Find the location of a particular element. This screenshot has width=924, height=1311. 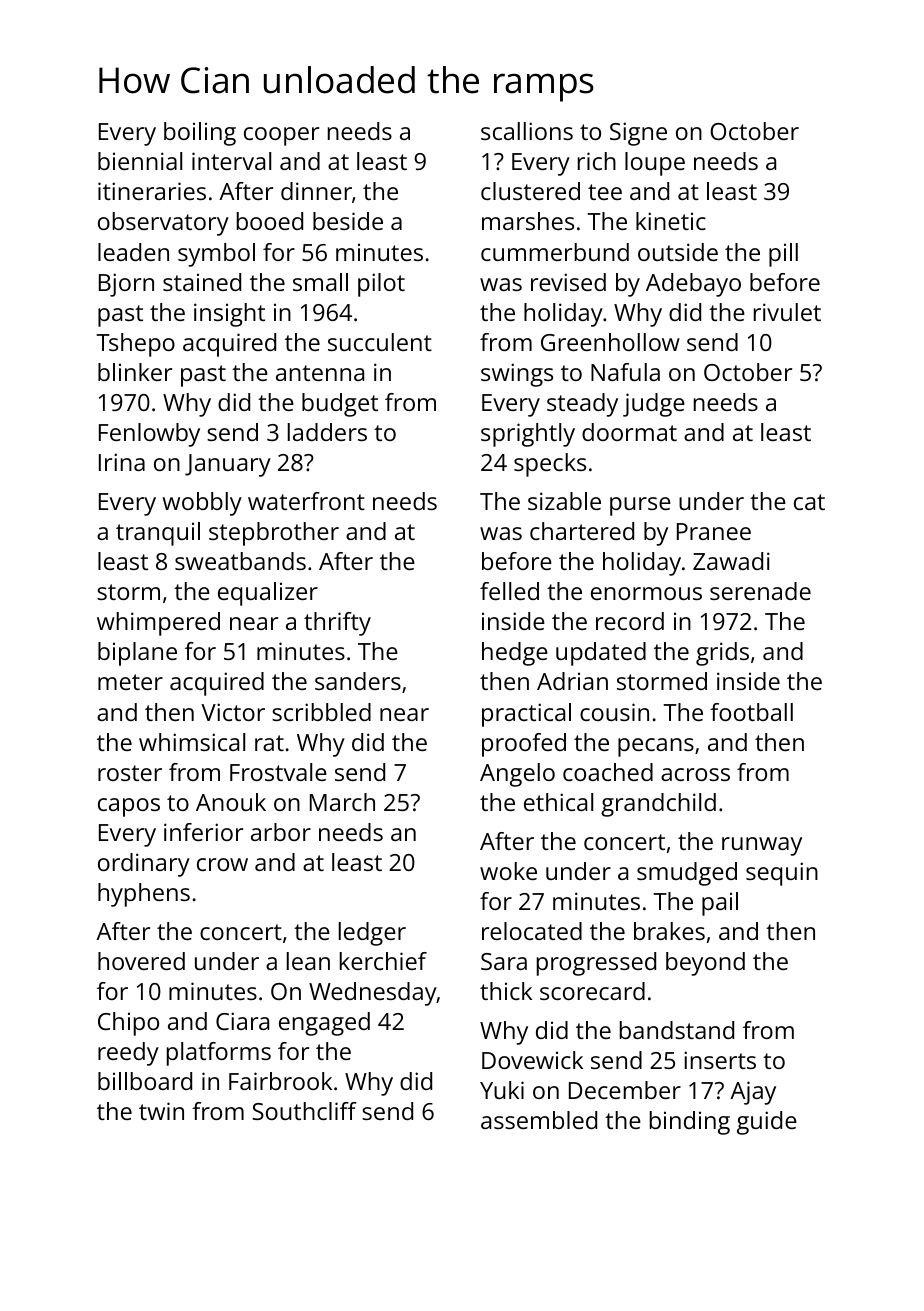

Adebayo is located at coordinates (693, 285).
